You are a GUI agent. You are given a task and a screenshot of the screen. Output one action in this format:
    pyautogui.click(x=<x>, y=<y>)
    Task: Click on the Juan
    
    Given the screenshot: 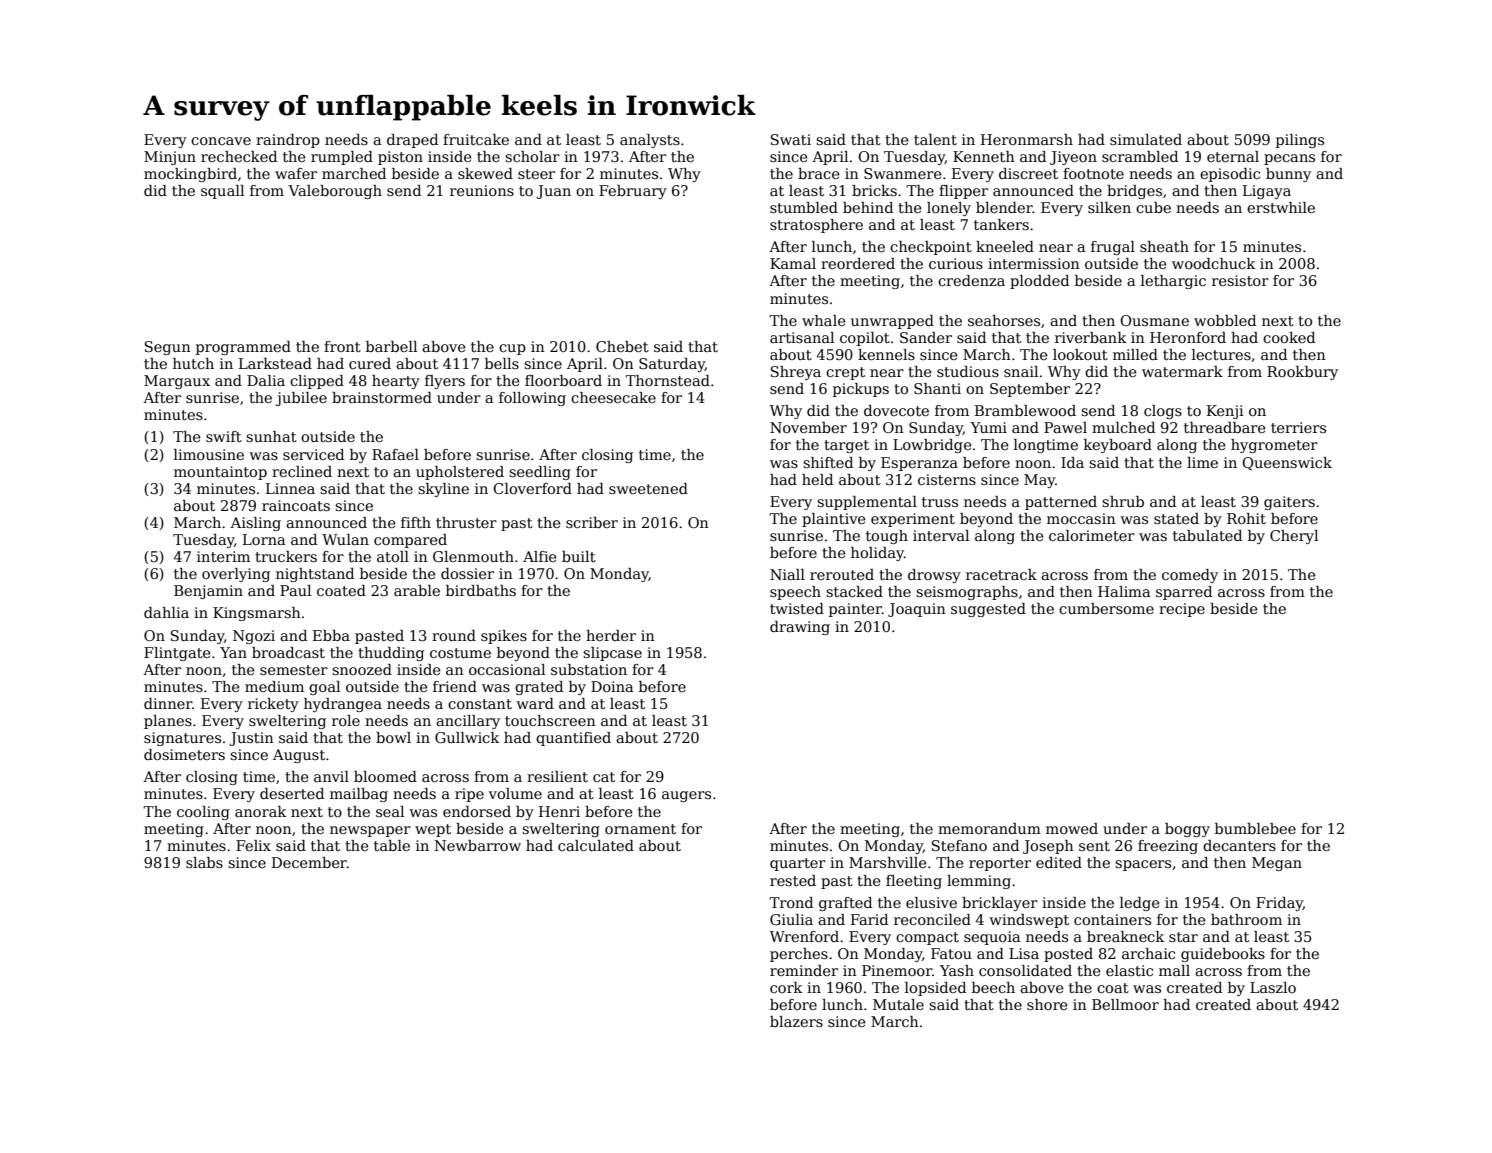 What is the action you would take?
    pyautogui.click(x=553, y=192)
